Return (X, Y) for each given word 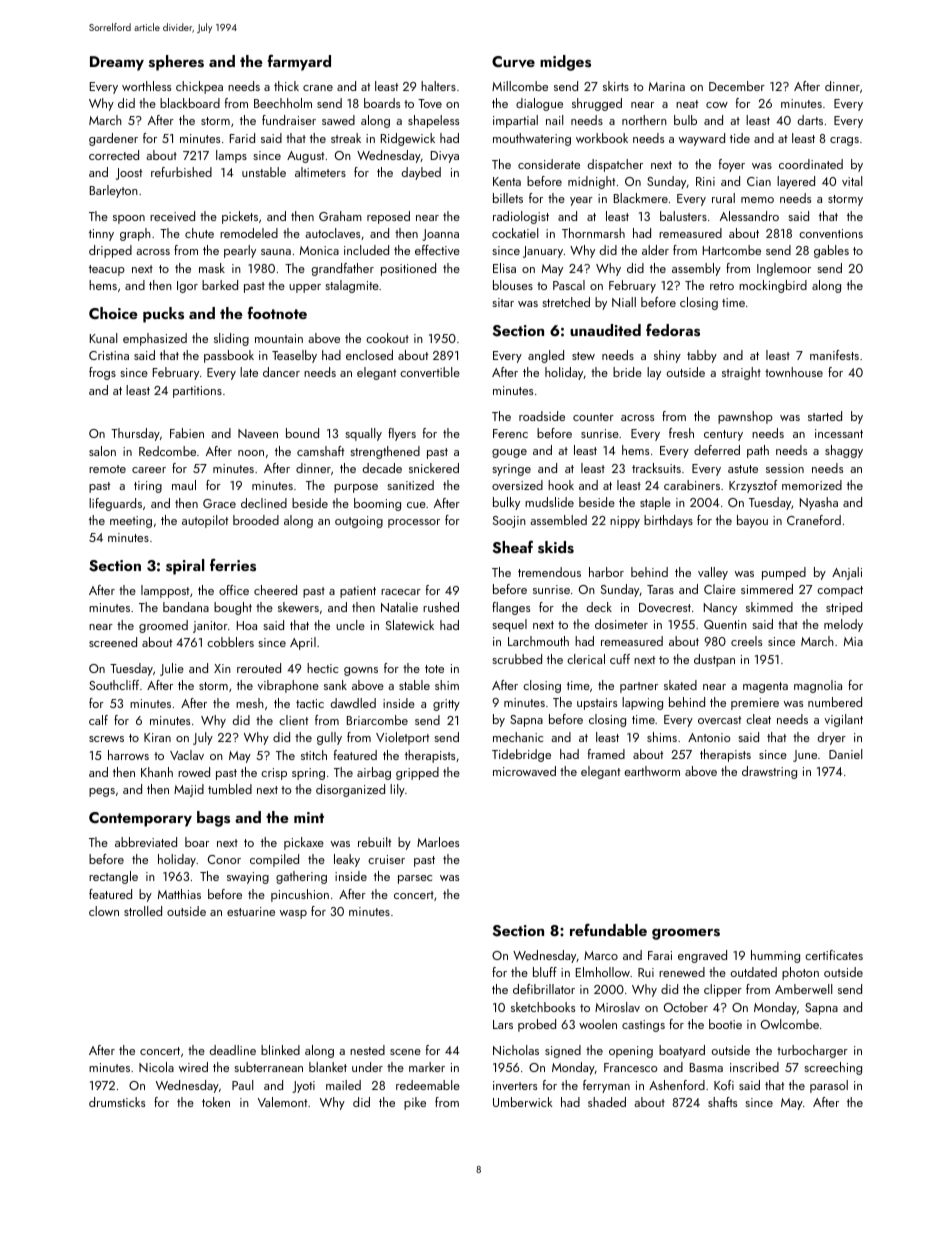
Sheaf (512, 547)
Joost (129, 174)
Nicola (156, 1067)
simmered (767, 589)
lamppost (165, 591)
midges (565, 63)
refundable (608, 930)
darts (810, 120)
